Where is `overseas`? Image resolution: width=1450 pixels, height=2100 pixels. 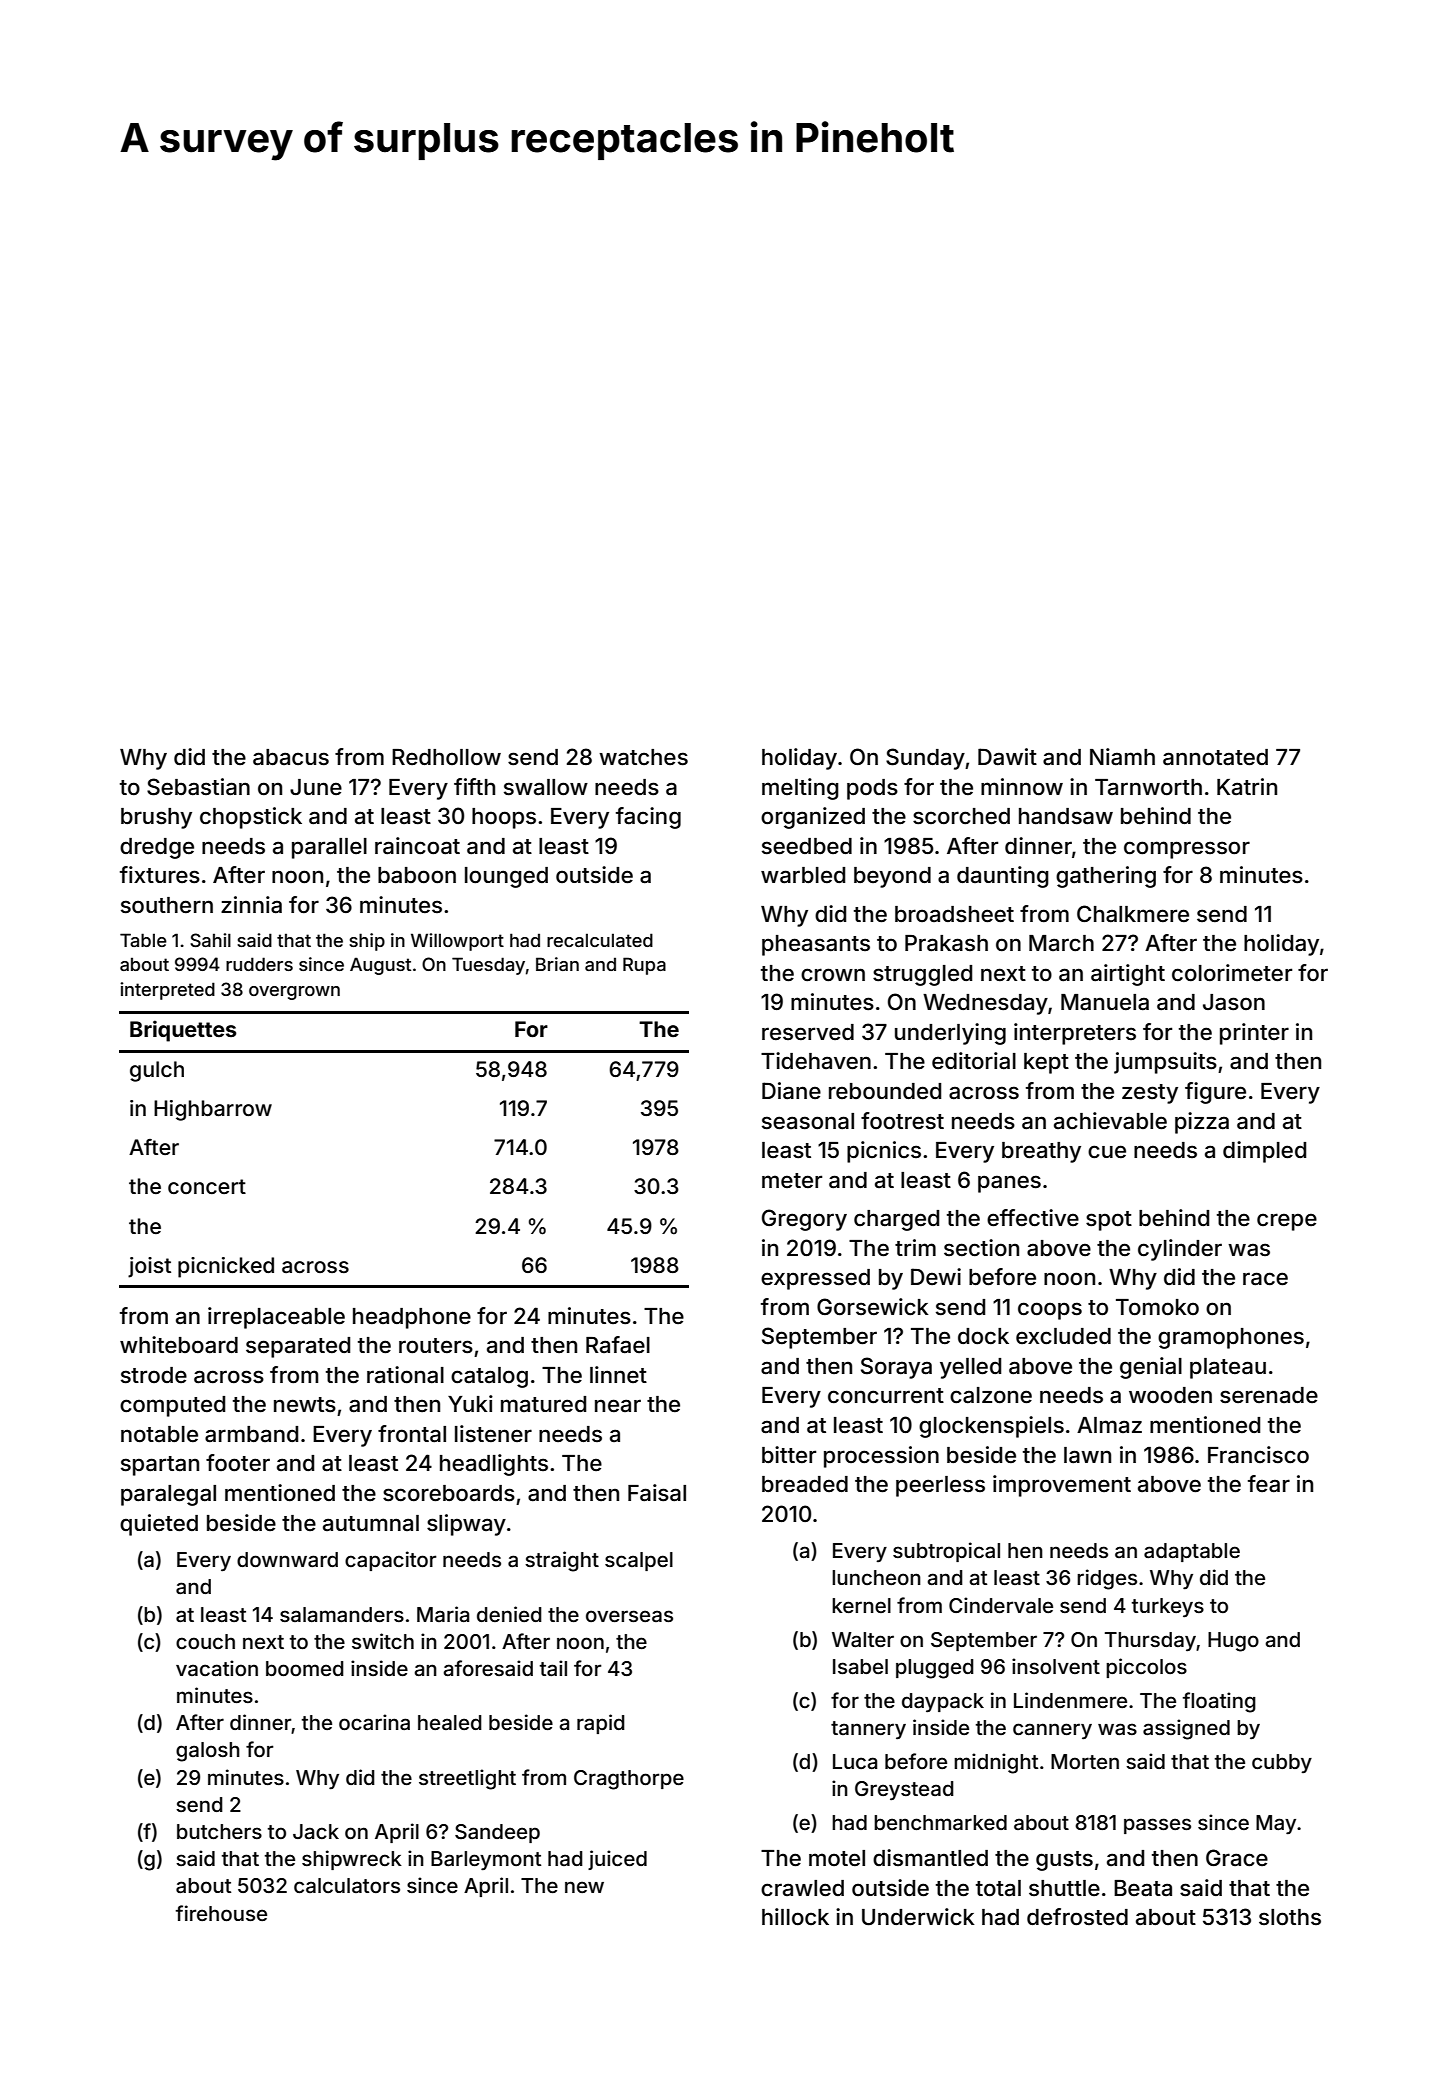
overseas is located at coordinates (629, 1616).
